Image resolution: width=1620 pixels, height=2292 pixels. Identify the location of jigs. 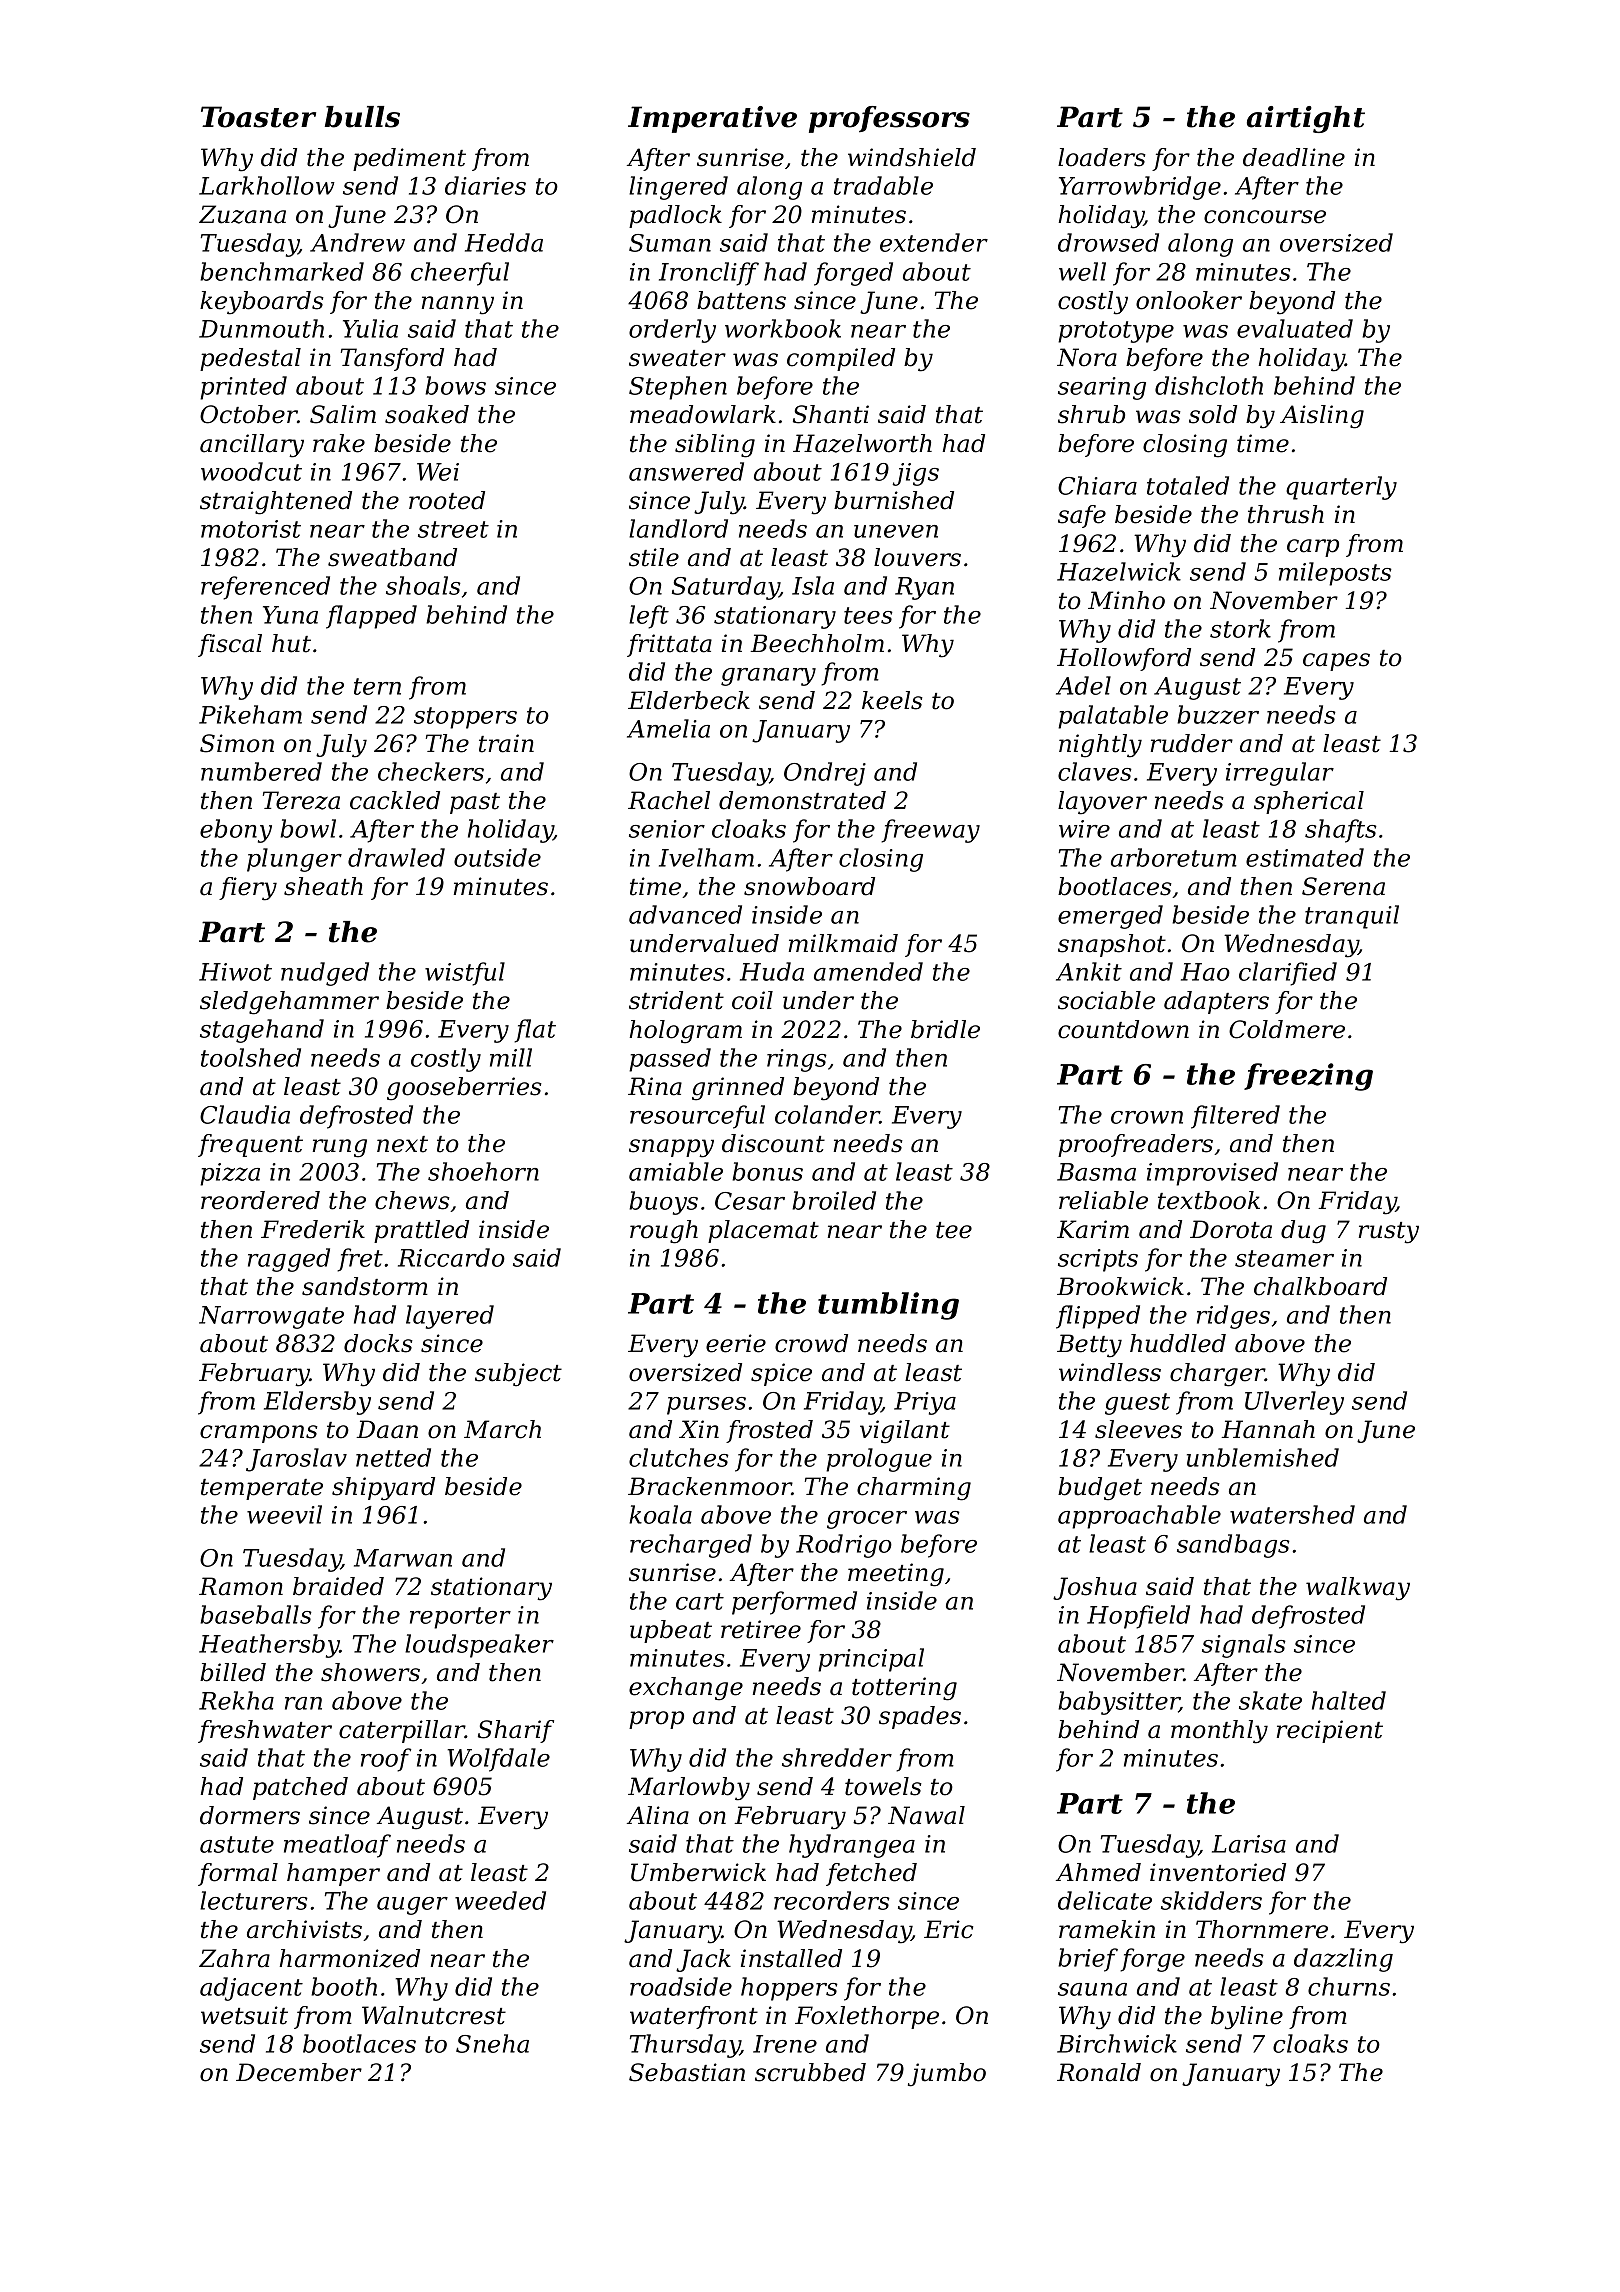
(916, 474).
